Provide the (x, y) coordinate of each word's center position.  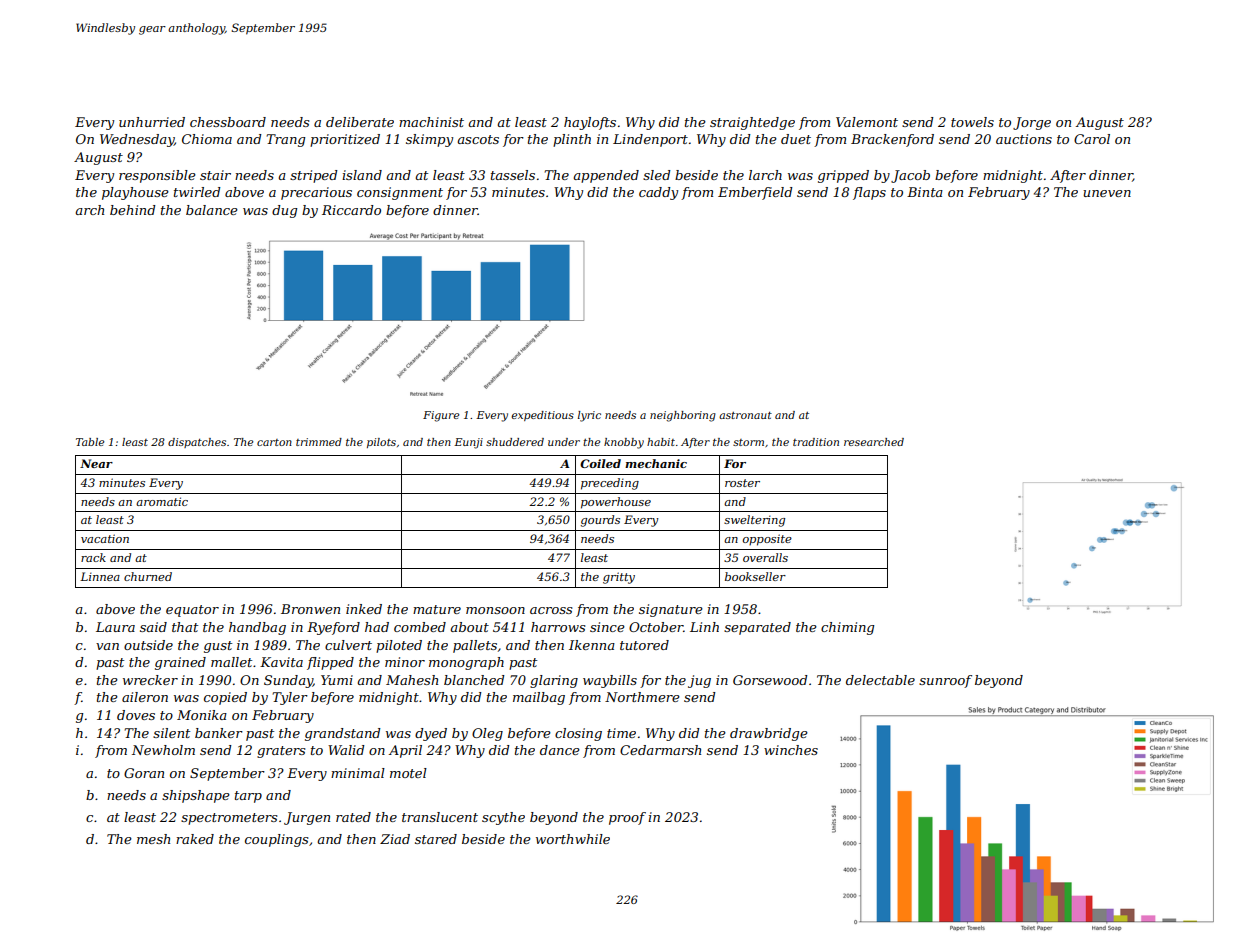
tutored (644, 645)
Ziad (395, 839)
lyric (589, 416)
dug (284, 211)
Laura (115, 627)
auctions (1024, 139)
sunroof (945, 681)
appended (606, 176)
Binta (925, 192)
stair (215, 175)
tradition (816, 442)
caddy (658, 193)
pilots (381, 443)
